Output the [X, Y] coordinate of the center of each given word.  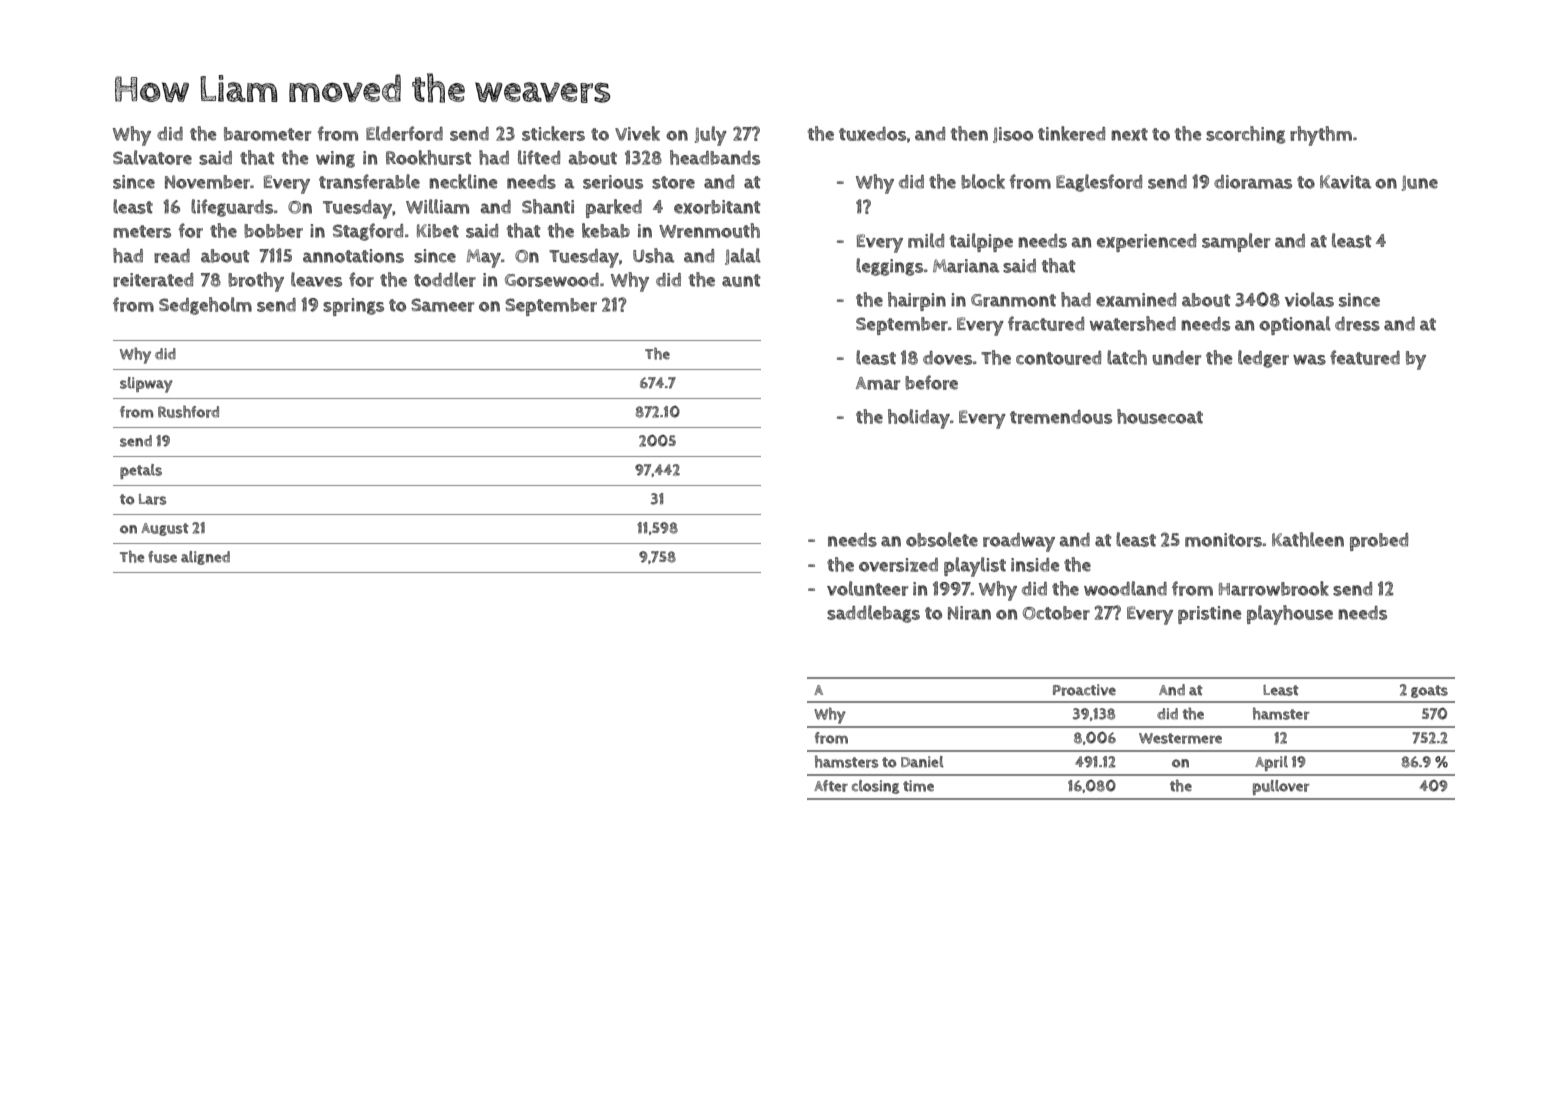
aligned [205, 558]
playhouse [1290, 615]
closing [875, 787]
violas [1309, 299]
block [983, 181]
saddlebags [873, 614]
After [831, 786]
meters [142, 231]
